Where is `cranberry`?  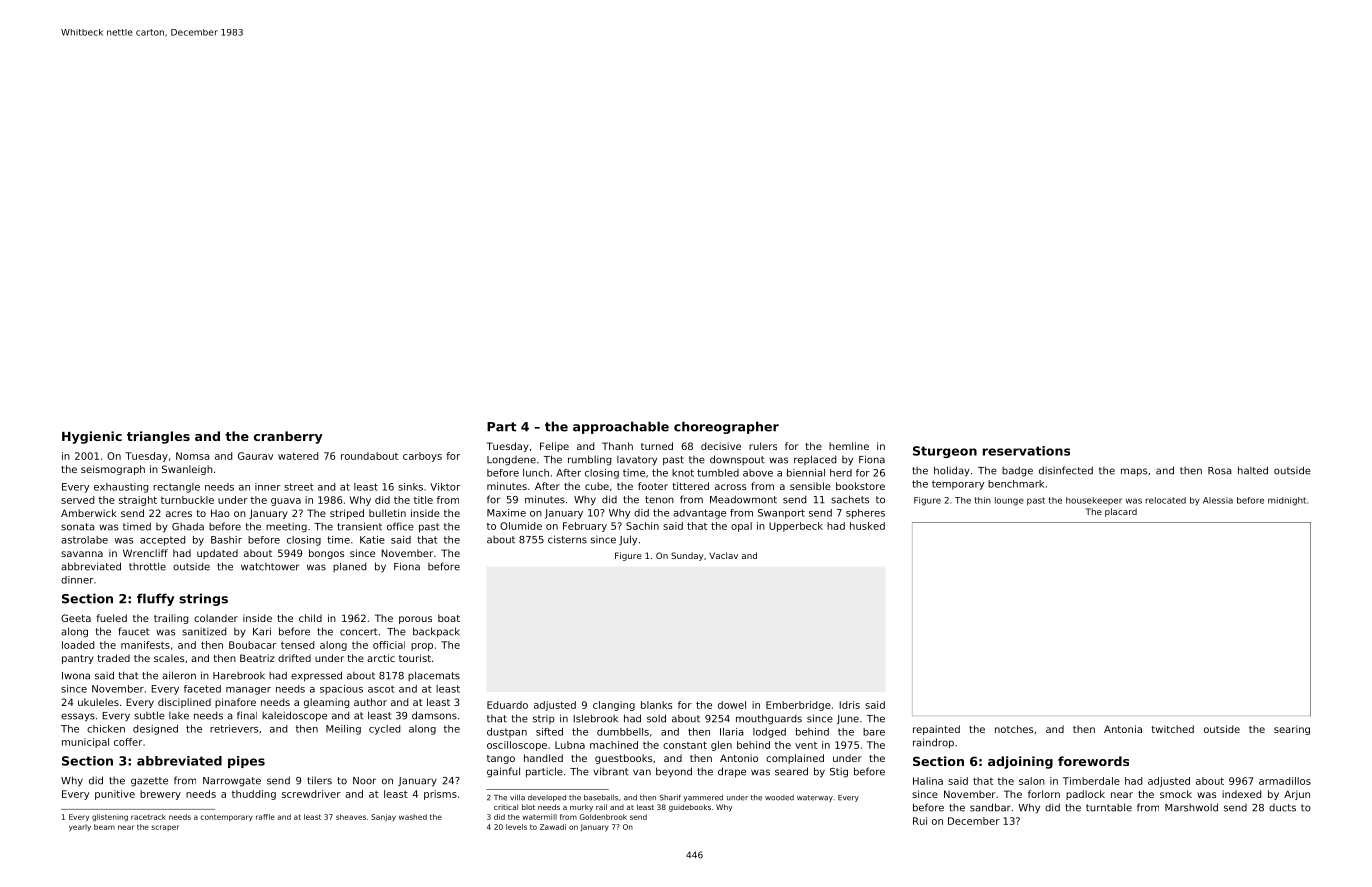 cranberry is located at coordinates (288, 437).
